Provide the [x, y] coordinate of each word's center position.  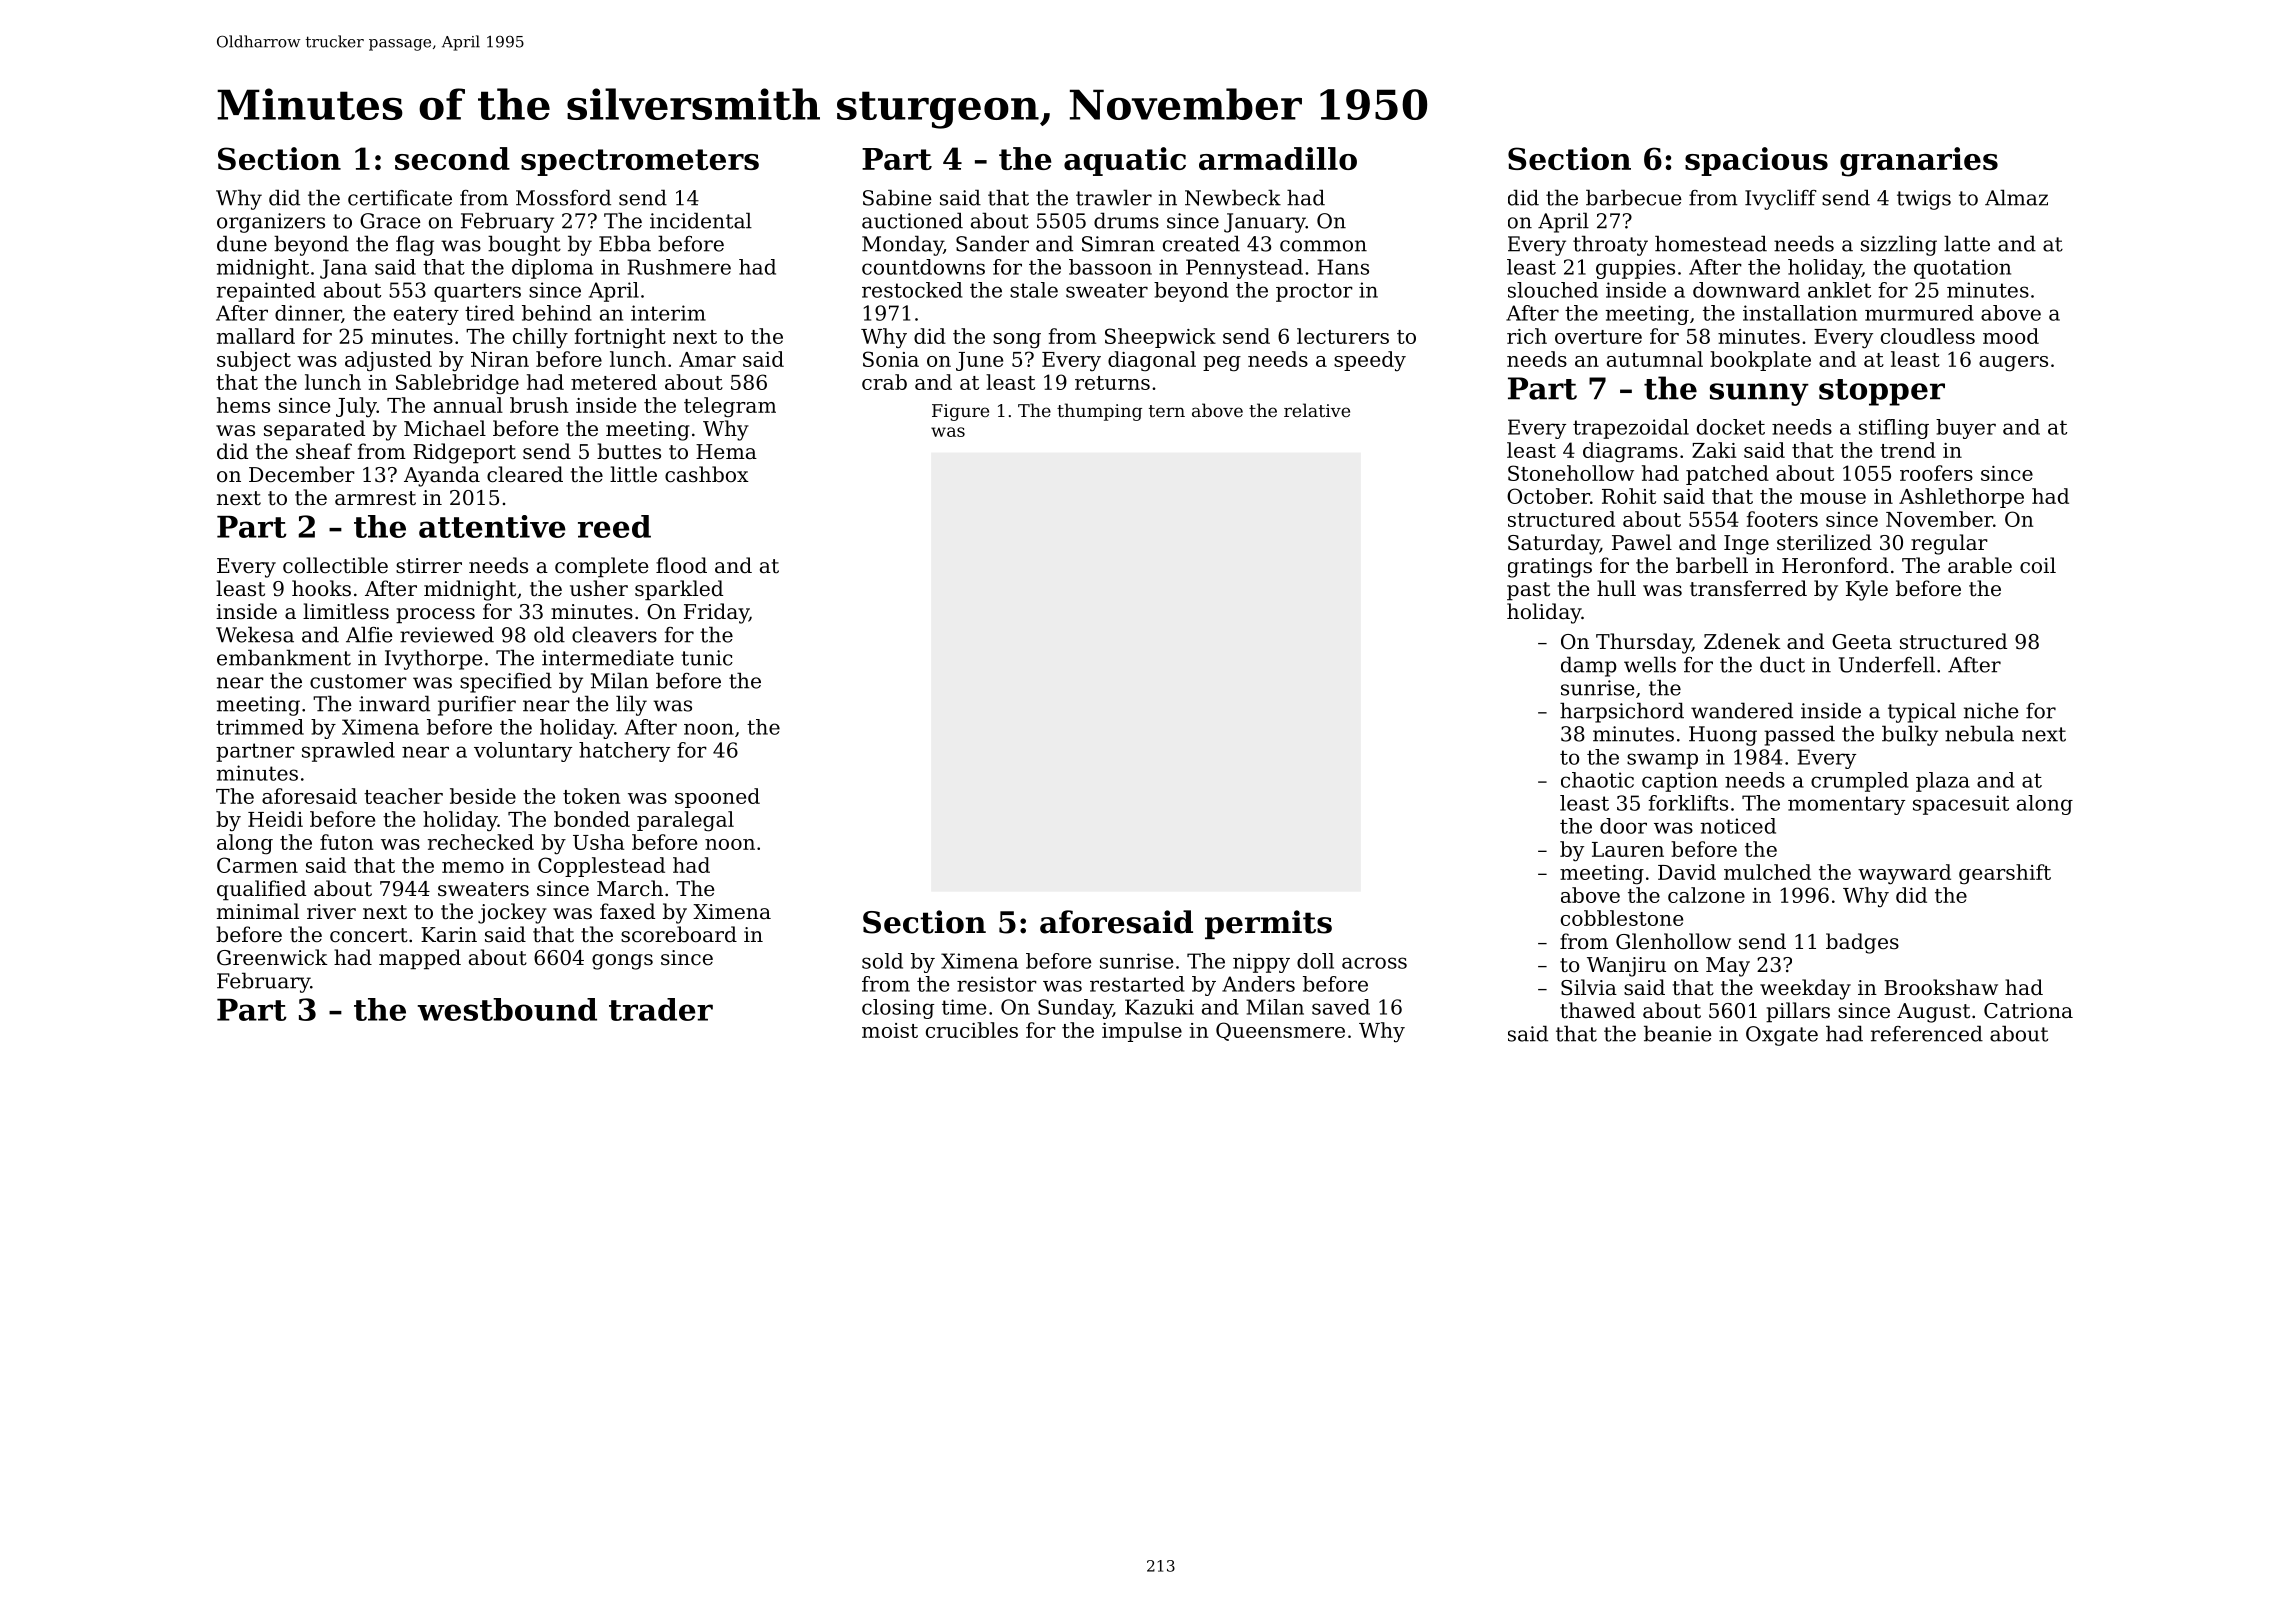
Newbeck [1233, 197]
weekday [1805, 989]
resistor [997, 984]
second [452, 158]
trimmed [260, 727]
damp [1589, 666]
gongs [622, 962]
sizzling [1899, 245]
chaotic [1597, 780]
